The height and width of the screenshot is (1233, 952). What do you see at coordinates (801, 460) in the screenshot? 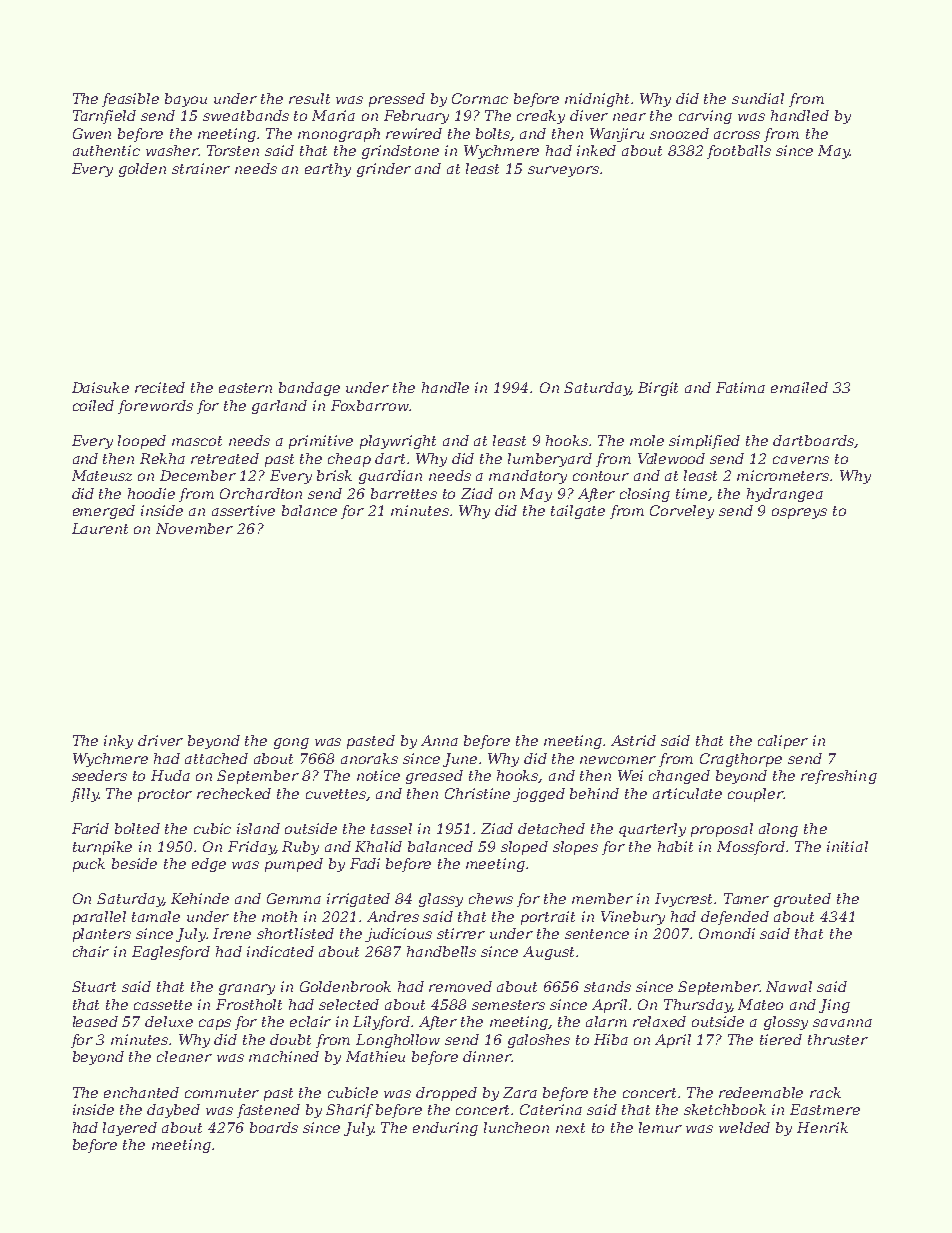
I see `caverns` at bounding box center [801, 460].
